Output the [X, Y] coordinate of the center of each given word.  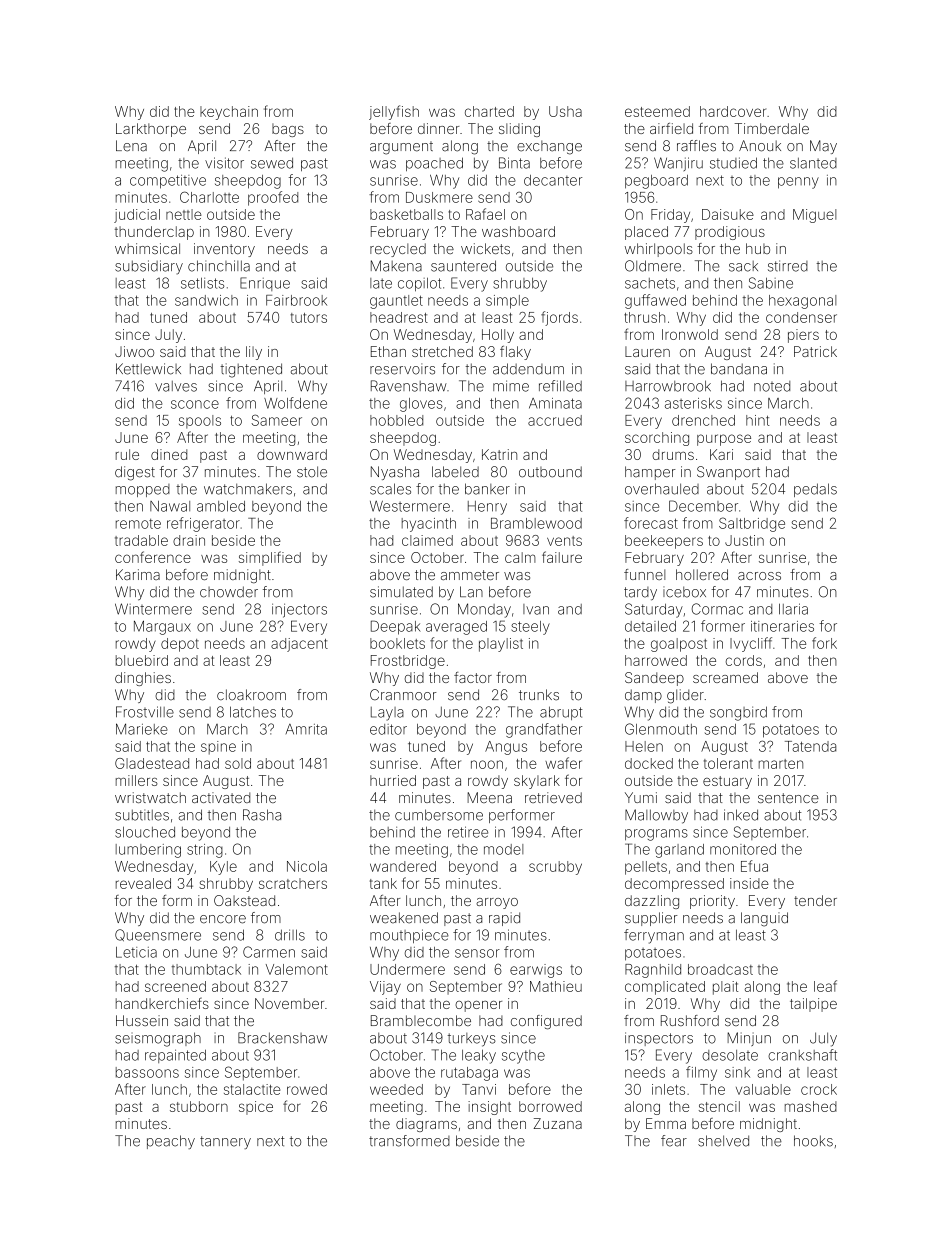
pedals [815, 490]
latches [253, 712]
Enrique [265, 284]
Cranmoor [403, 695]
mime [511, 386]
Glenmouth [661, 729]
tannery [225, 1142]
